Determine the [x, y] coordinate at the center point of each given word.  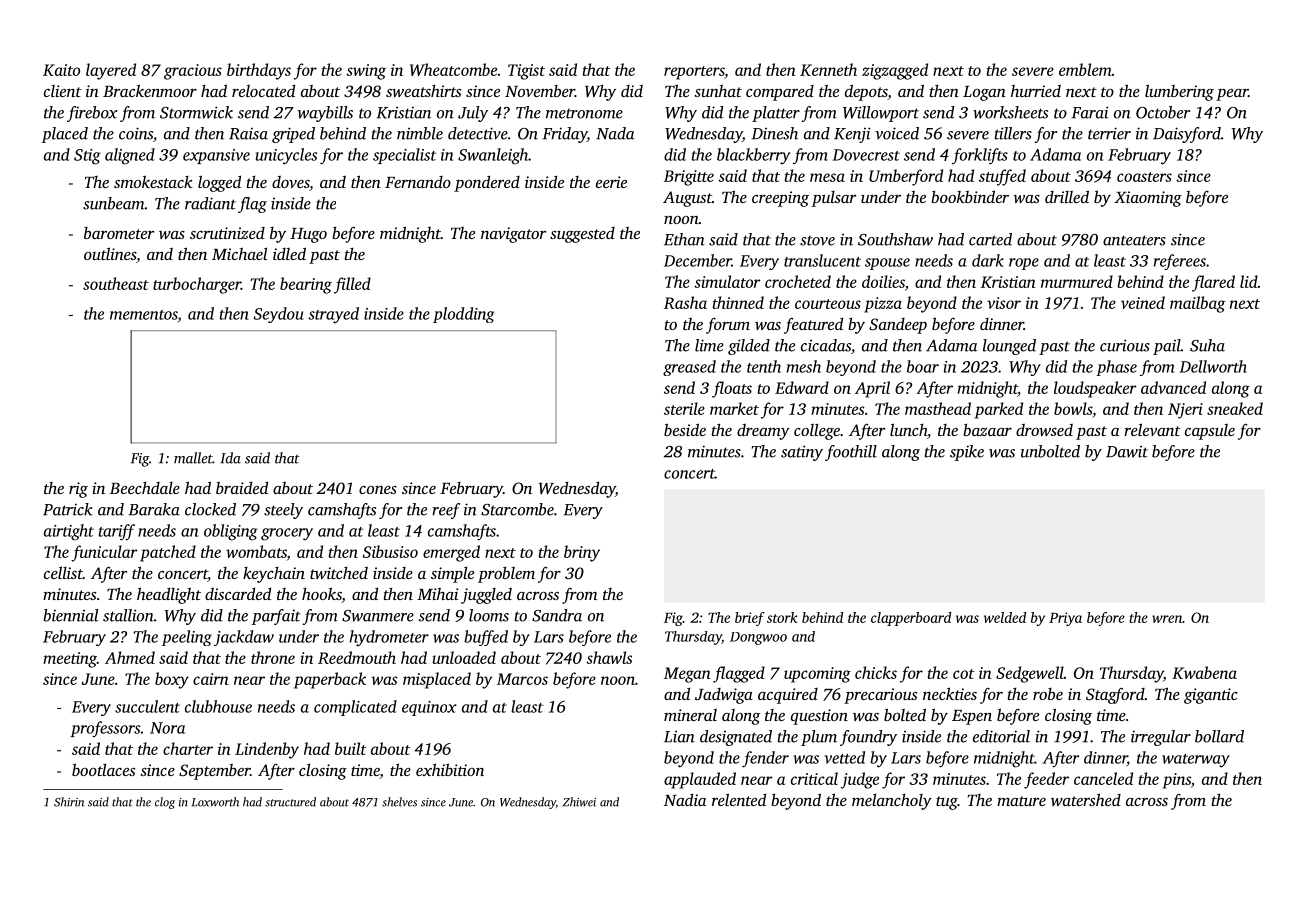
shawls [609, 657]
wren [1167, 619]
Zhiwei [579, 802]
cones [378, 490]
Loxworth [215, 802]
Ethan [684, 239]
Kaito [61, 70]
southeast [116, 283]
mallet [193, 458]
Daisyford [1187, 135]
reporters [694, 73]
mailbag [1197, 304]
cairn [211, 679]
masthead [938, 408]
